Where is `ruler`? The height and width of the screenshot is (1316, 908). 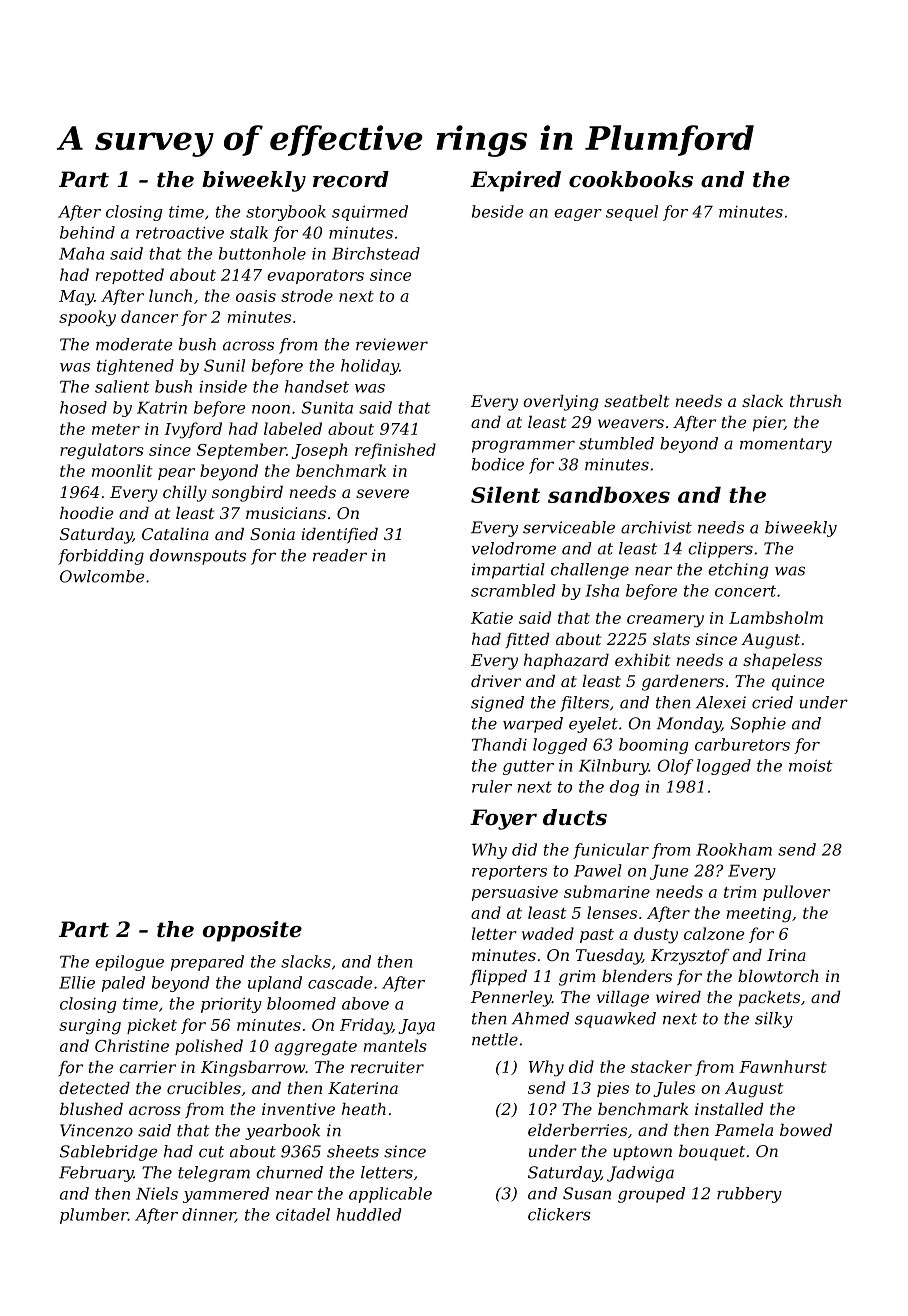 ruler is located at coordinates (492, 786).
